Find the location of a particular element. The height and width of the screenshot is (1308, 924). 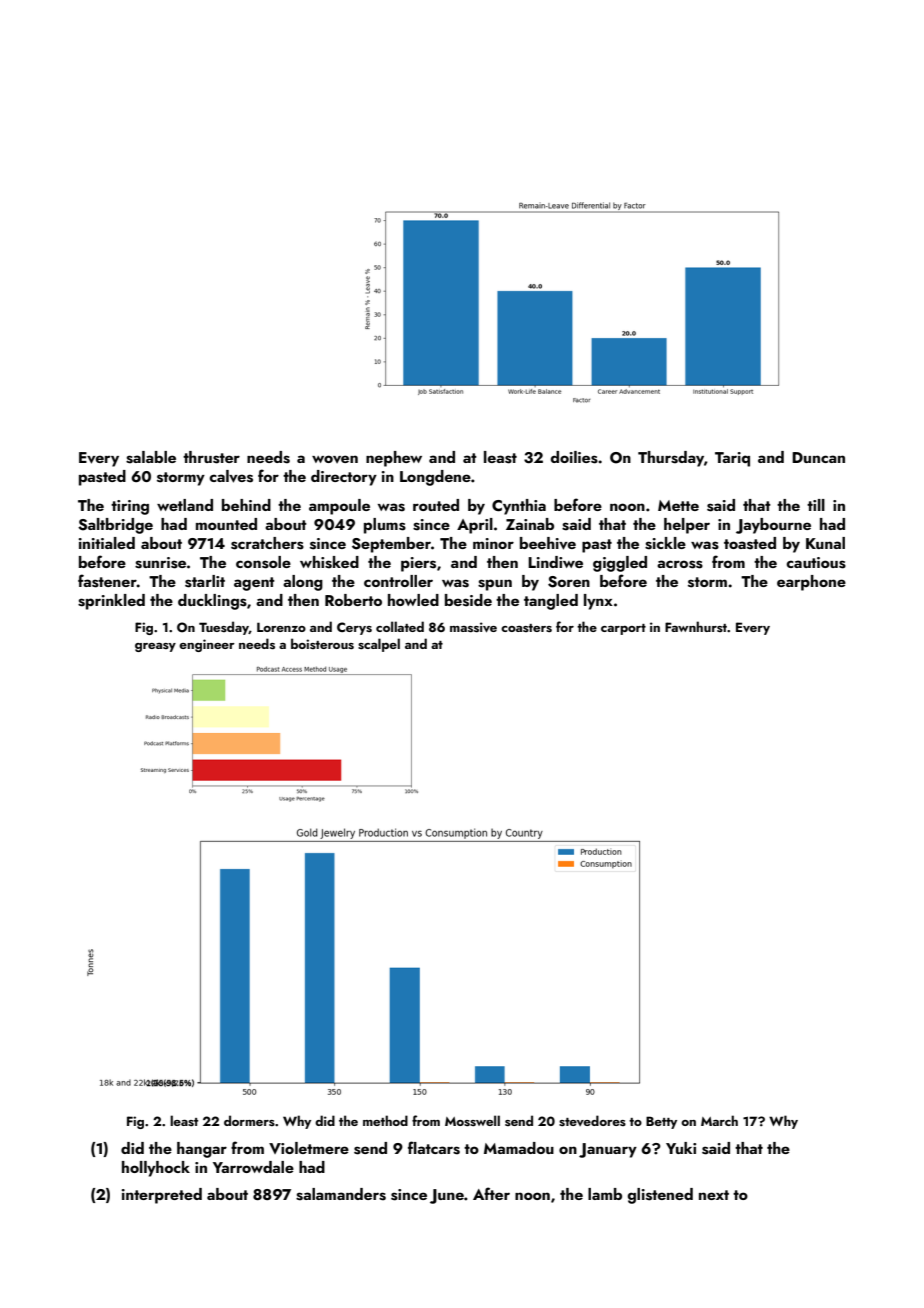

Mosswell is located at coordinates (472, 1121).
